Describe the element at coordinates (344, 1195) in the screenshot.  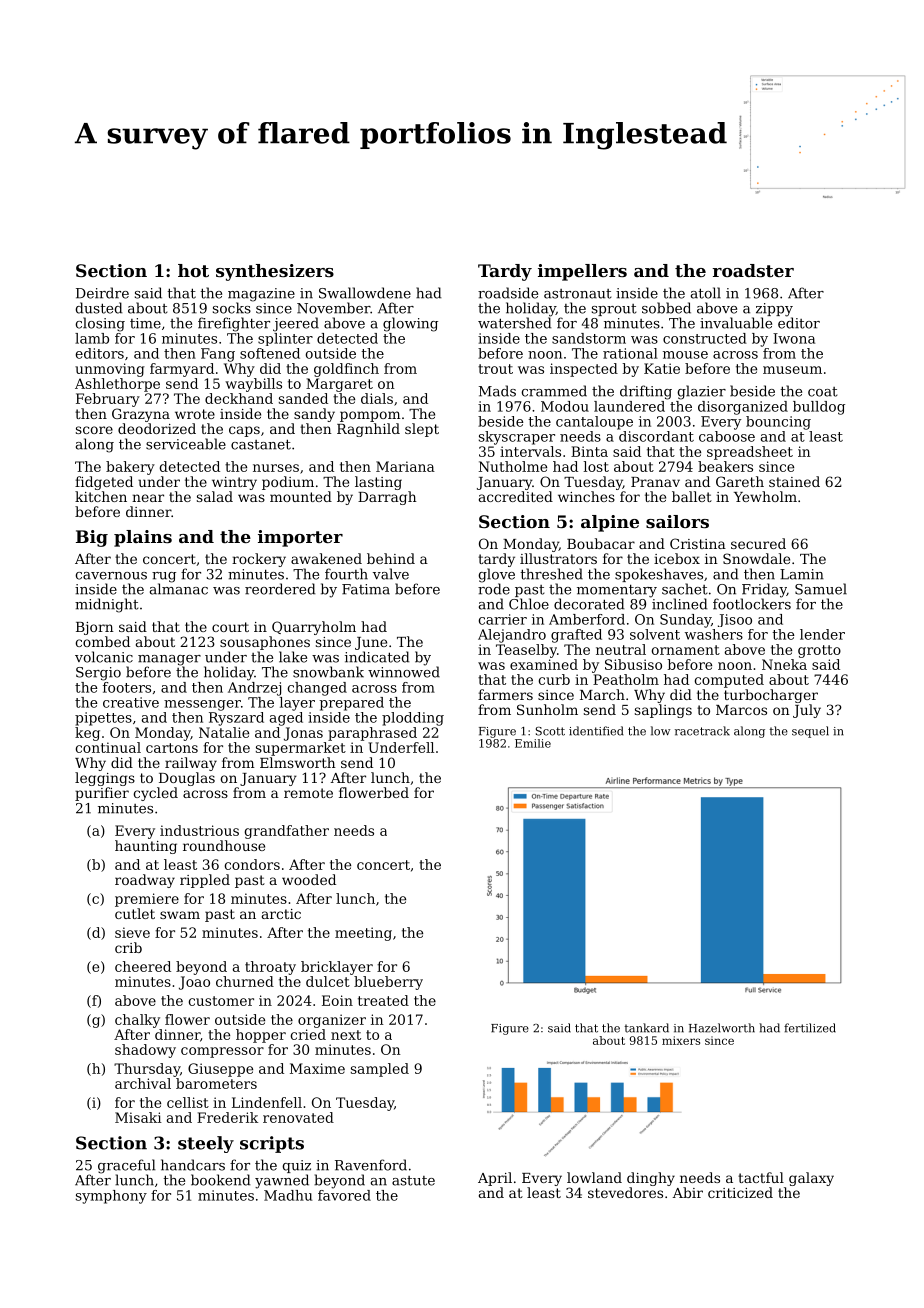
I see `favored` at that location.
